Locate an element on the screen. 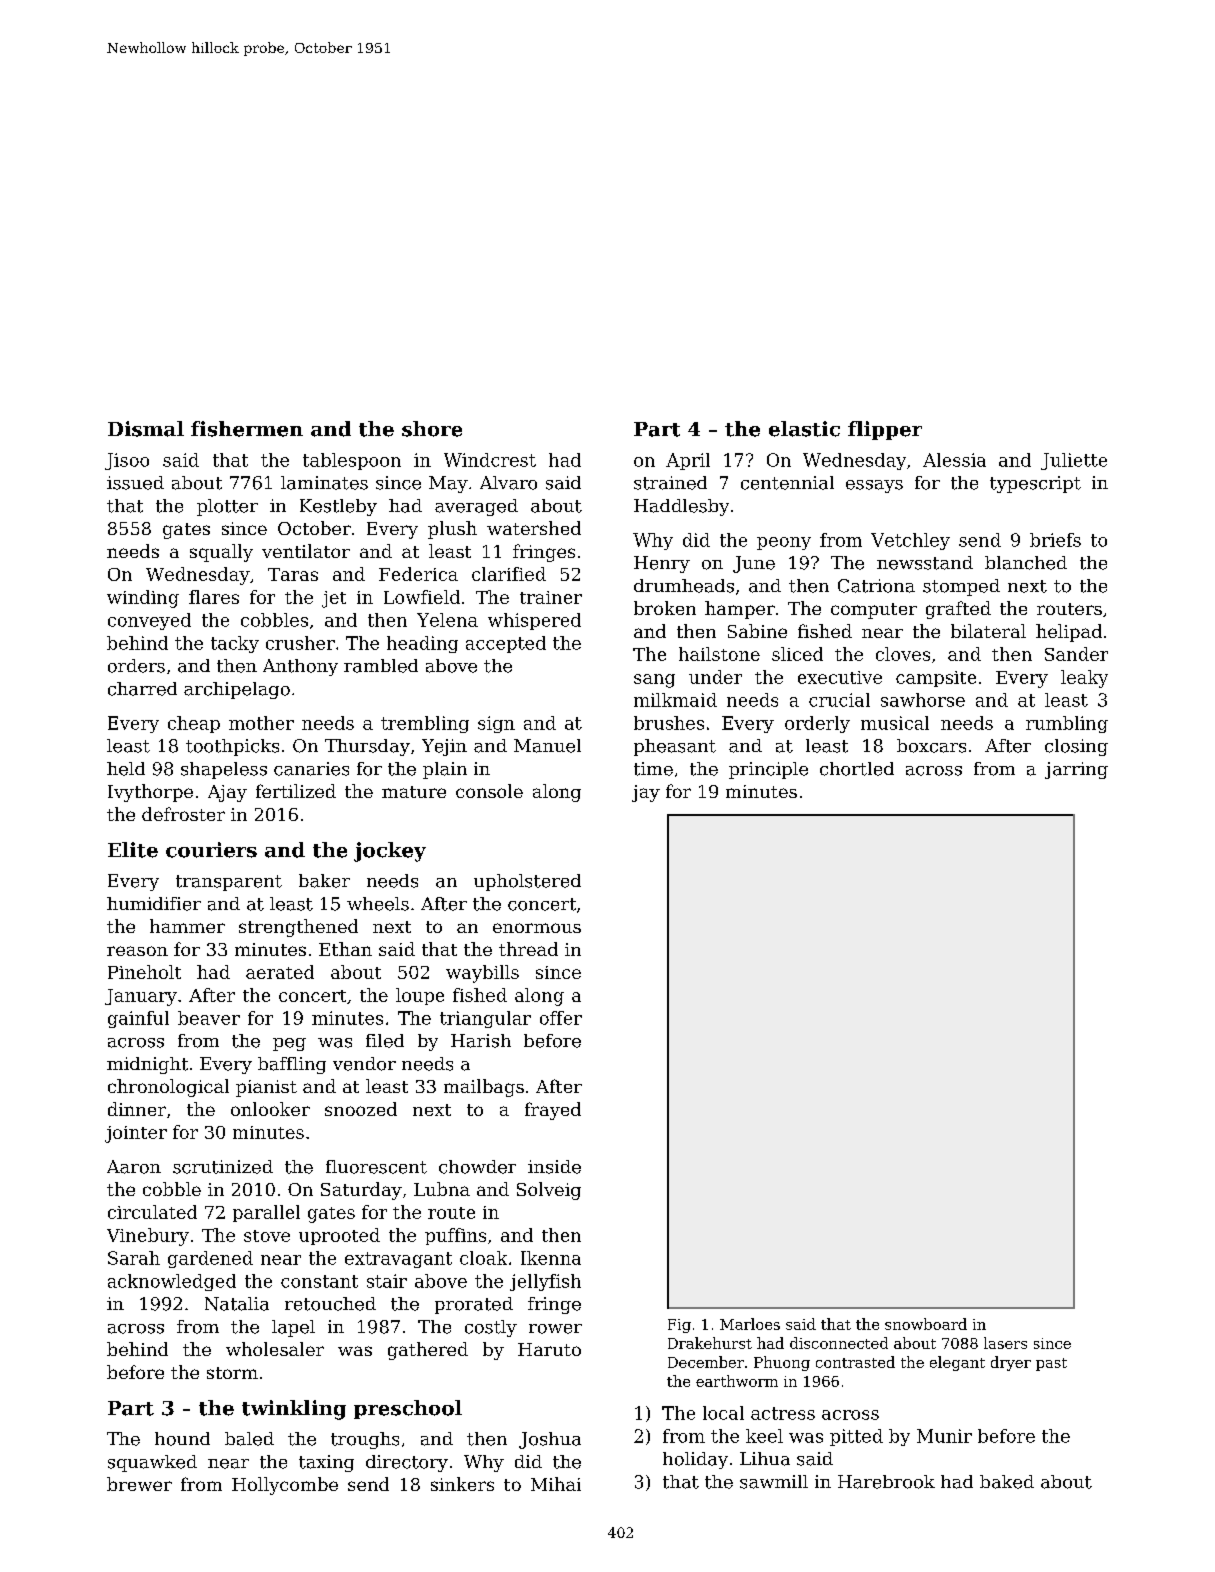 The image size is (1215, 1572). April is located at coordinates (688, 461).
